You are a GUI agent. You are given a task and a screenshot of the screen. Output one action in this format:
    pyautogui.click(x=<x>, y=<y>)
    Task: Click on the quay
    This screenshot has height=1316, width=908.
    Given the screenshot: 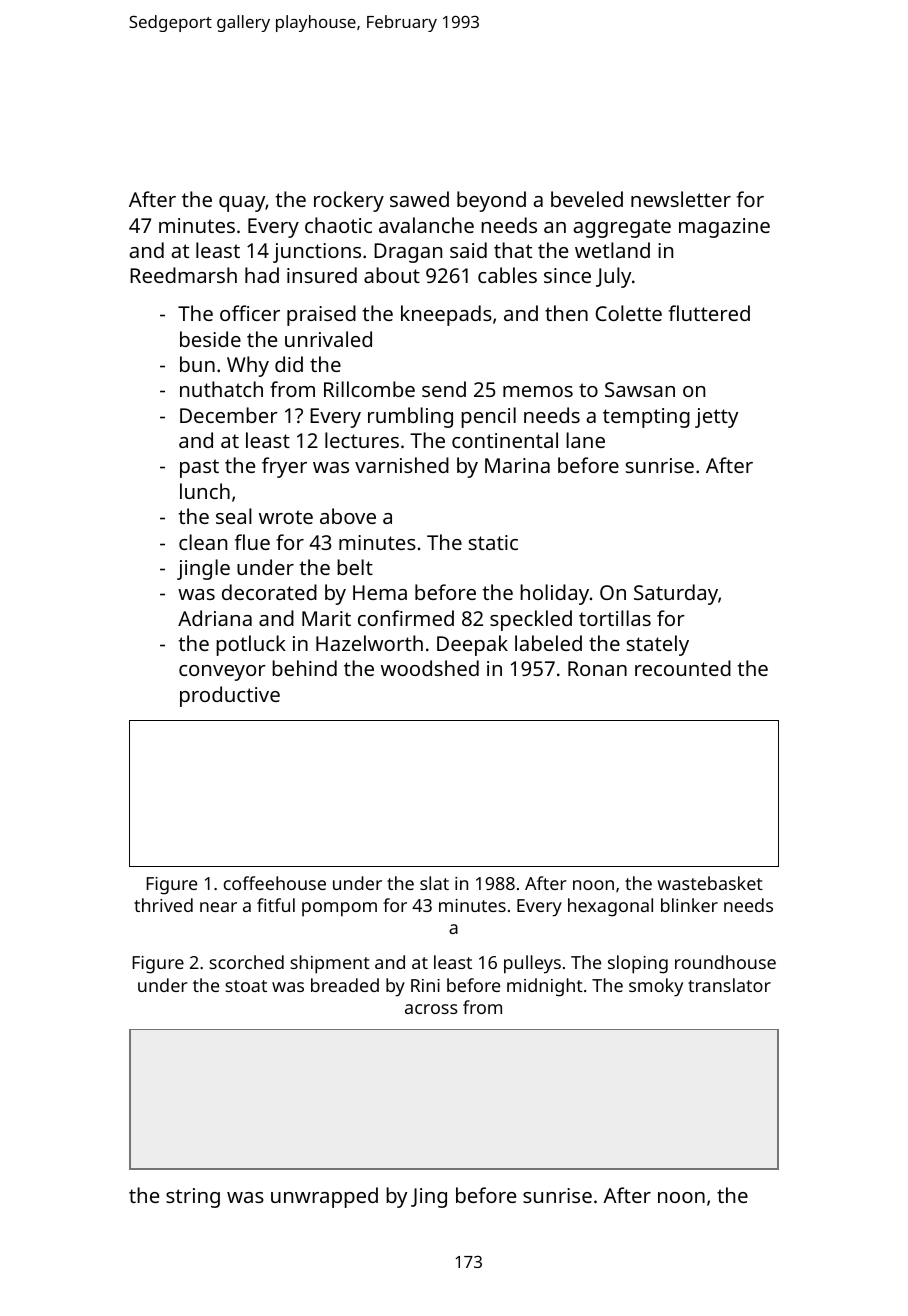 What is the action you would take?
    pyautogui.click(x=242, y=204)
